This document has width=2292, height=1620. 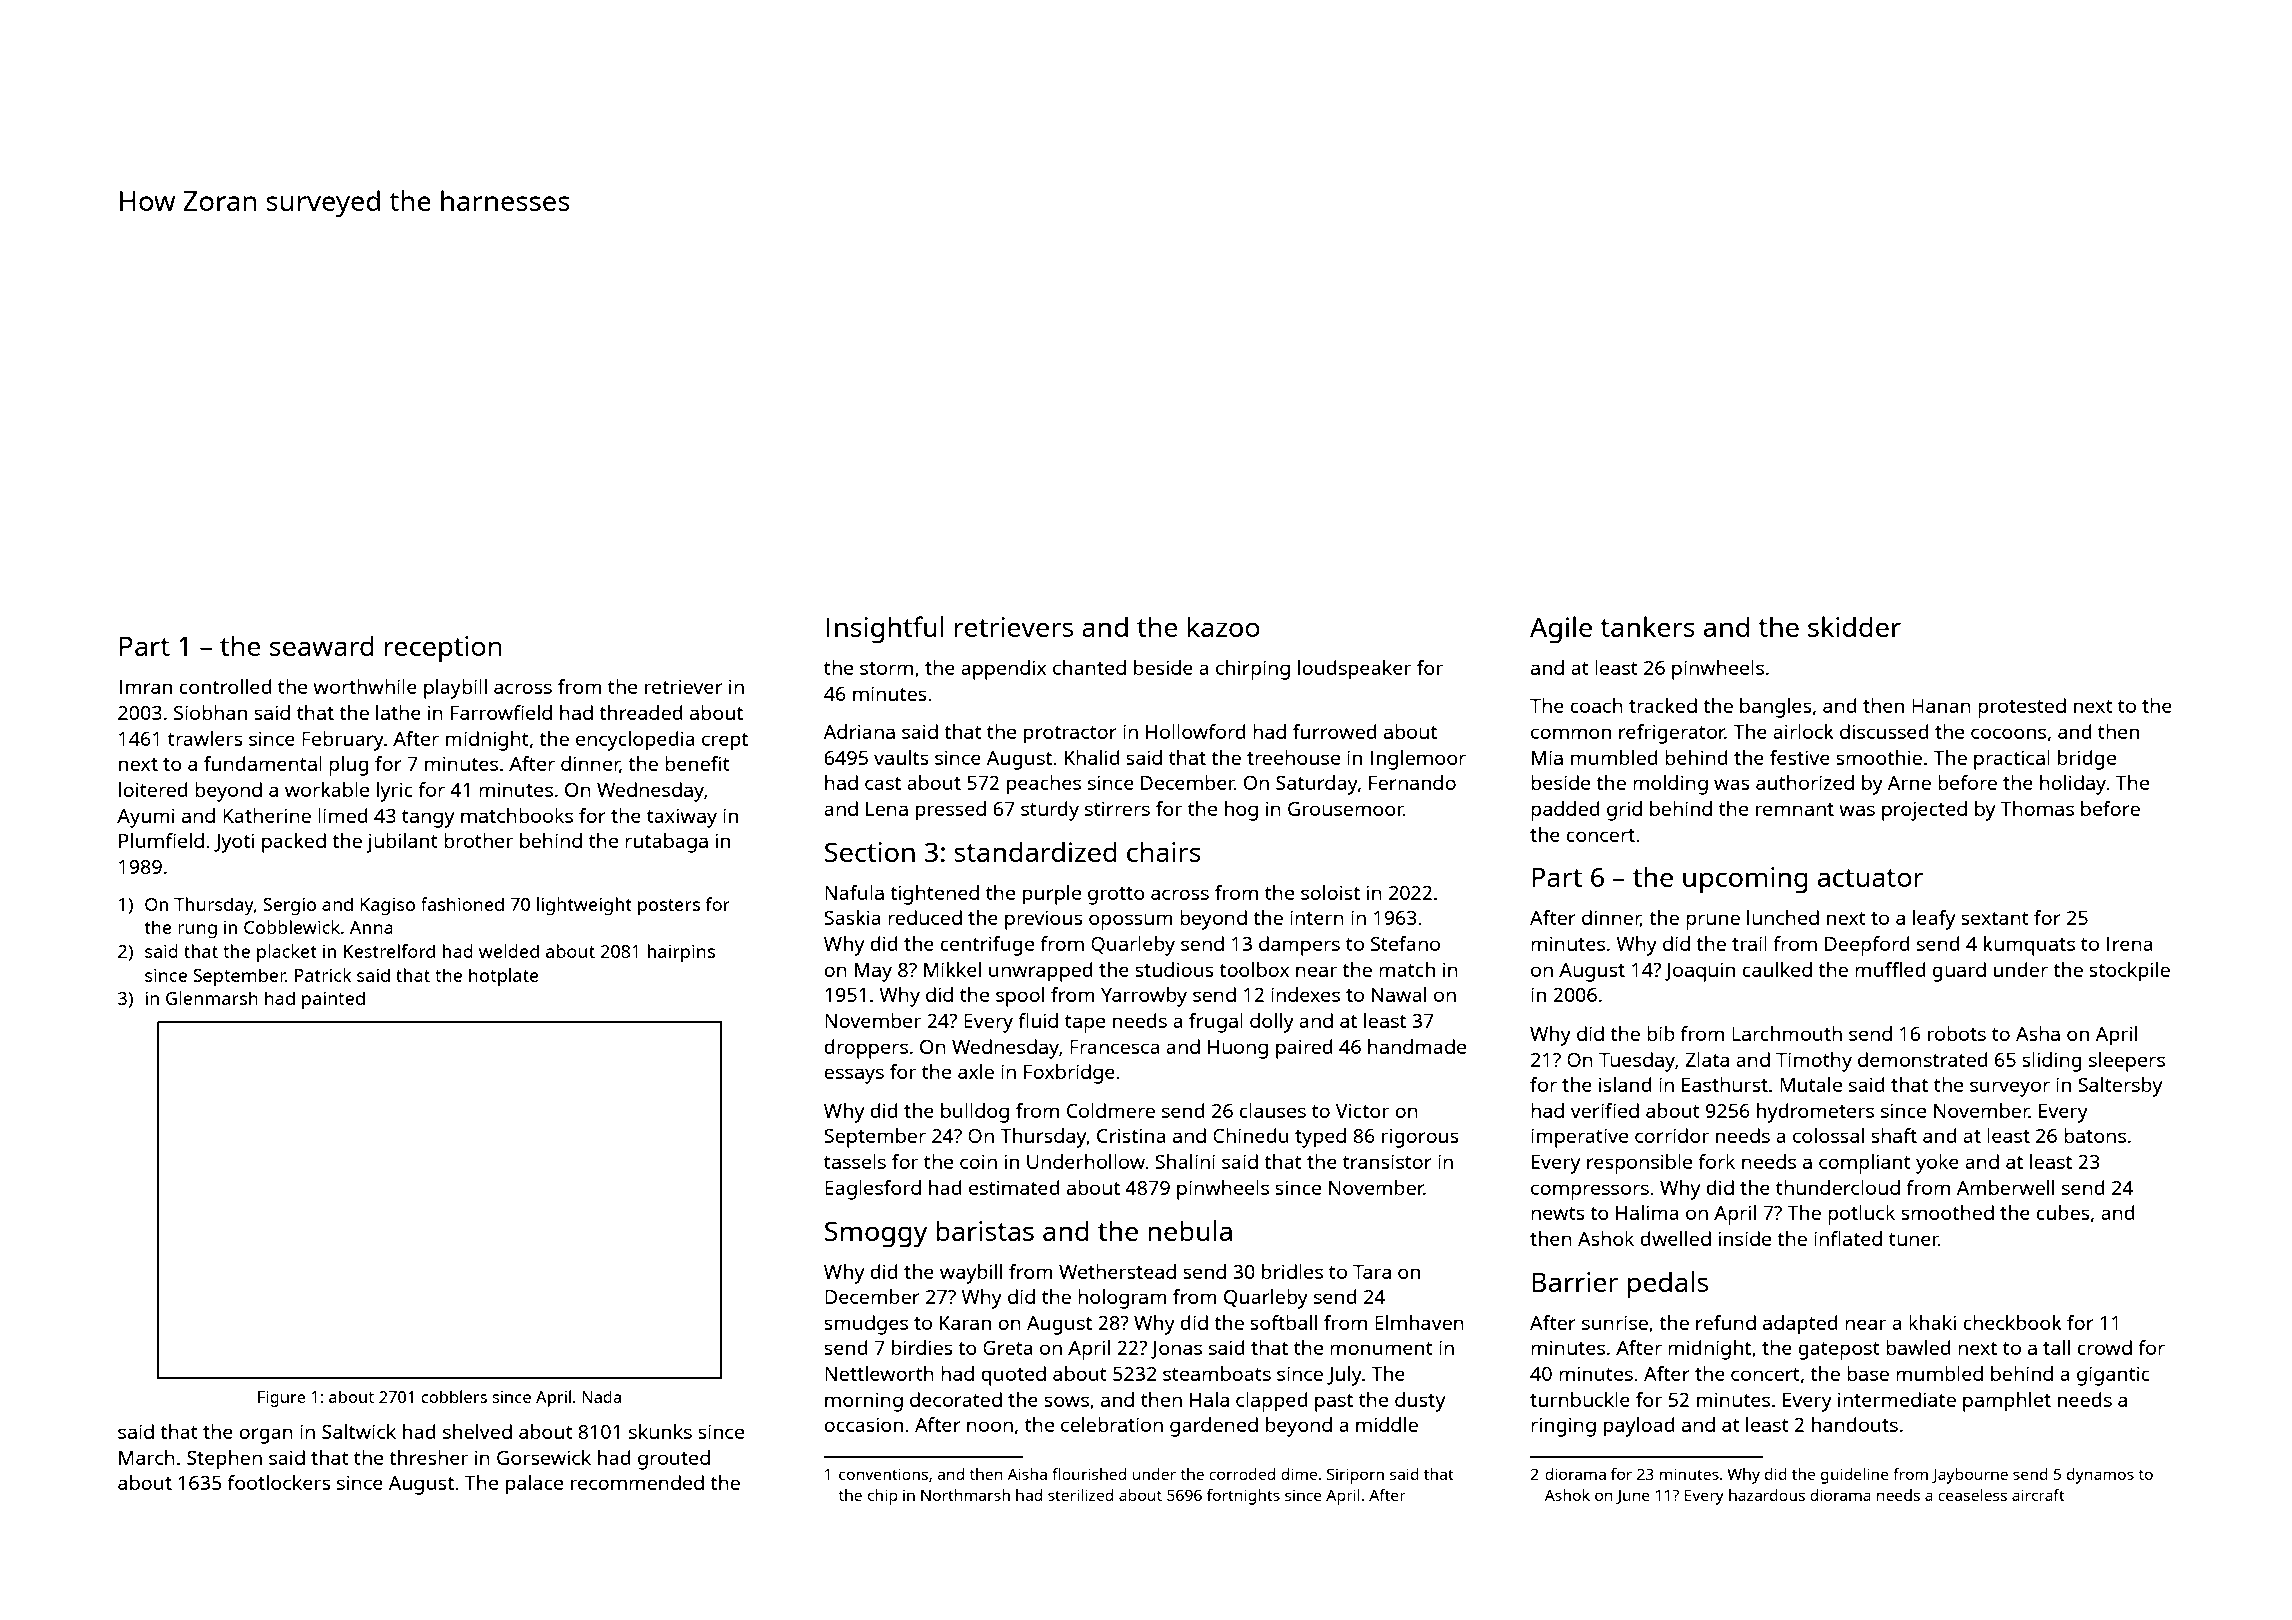 I want to click on Figure, so click(x=281, y=1399).
